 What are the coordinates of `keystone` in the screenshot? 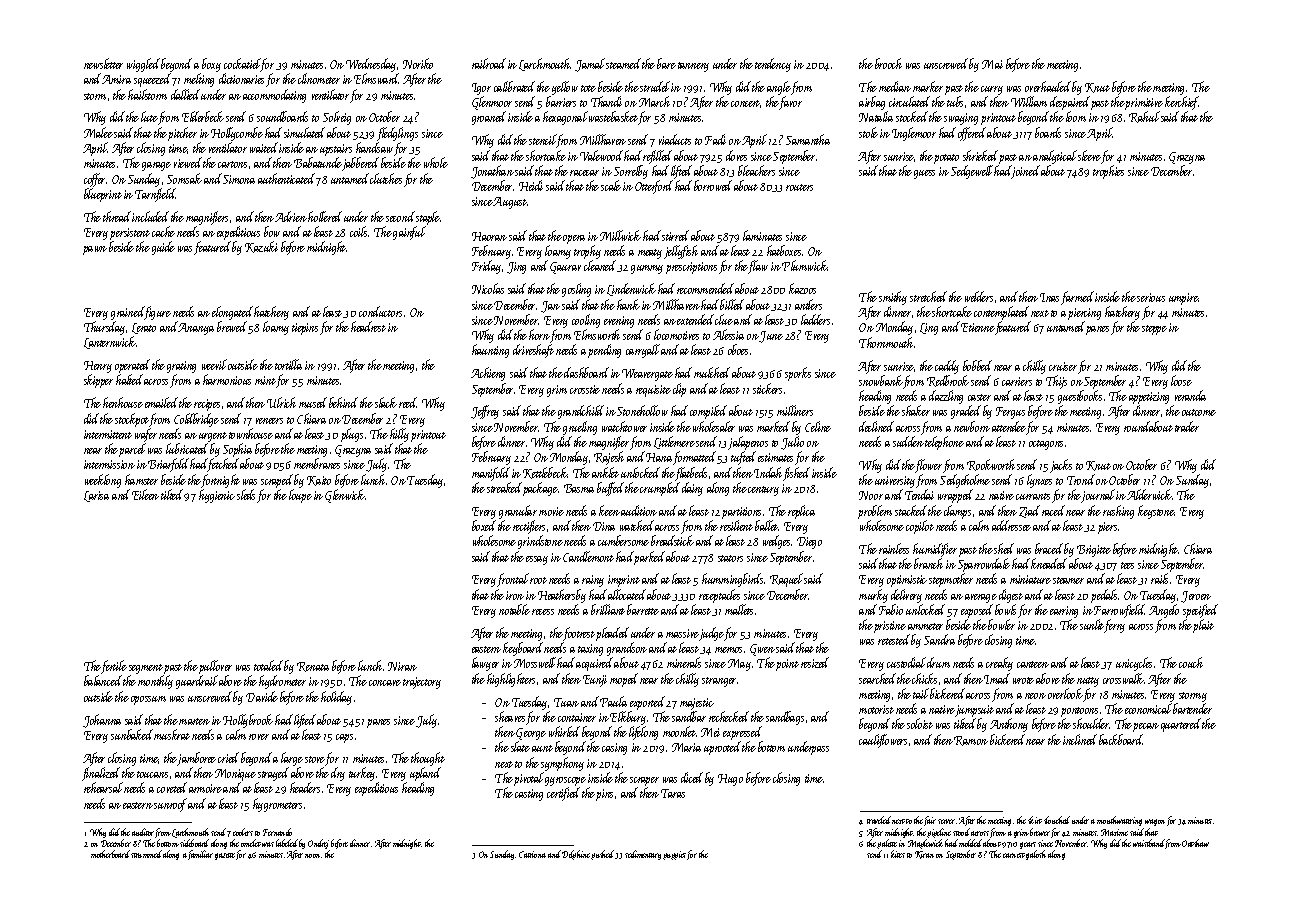 It's located at (1156, 512).
